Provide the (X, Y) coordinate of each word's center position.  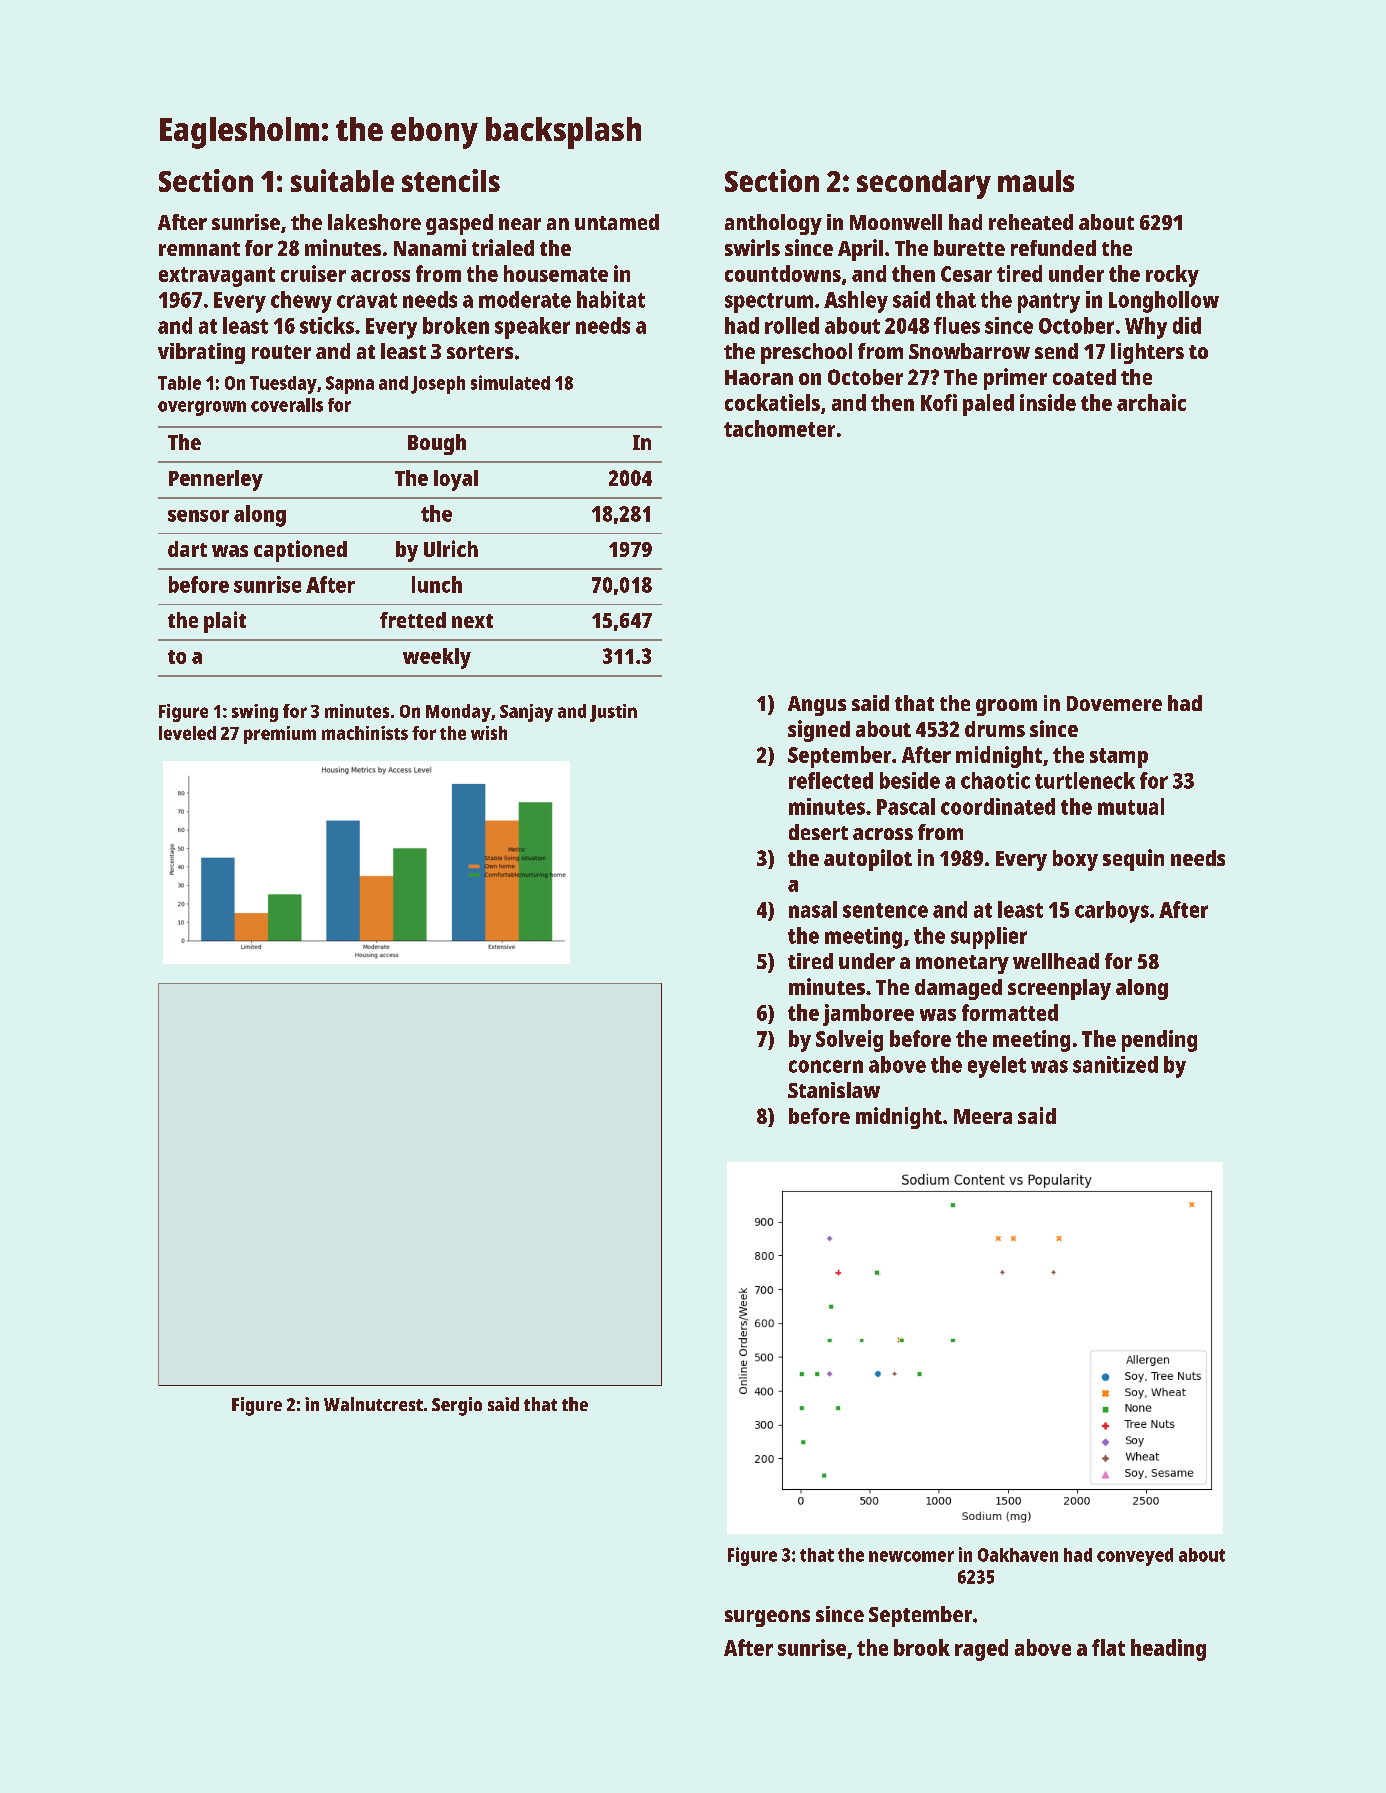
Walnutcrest (373, 1404)
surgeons (767, 1618)
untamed (617, 222)
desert (818, 832)
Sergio (457, 1406)
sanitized (1115, 1064)
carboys (1112, 912)
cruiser (313, 273)
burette (969, 248)
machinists (365, 733)
